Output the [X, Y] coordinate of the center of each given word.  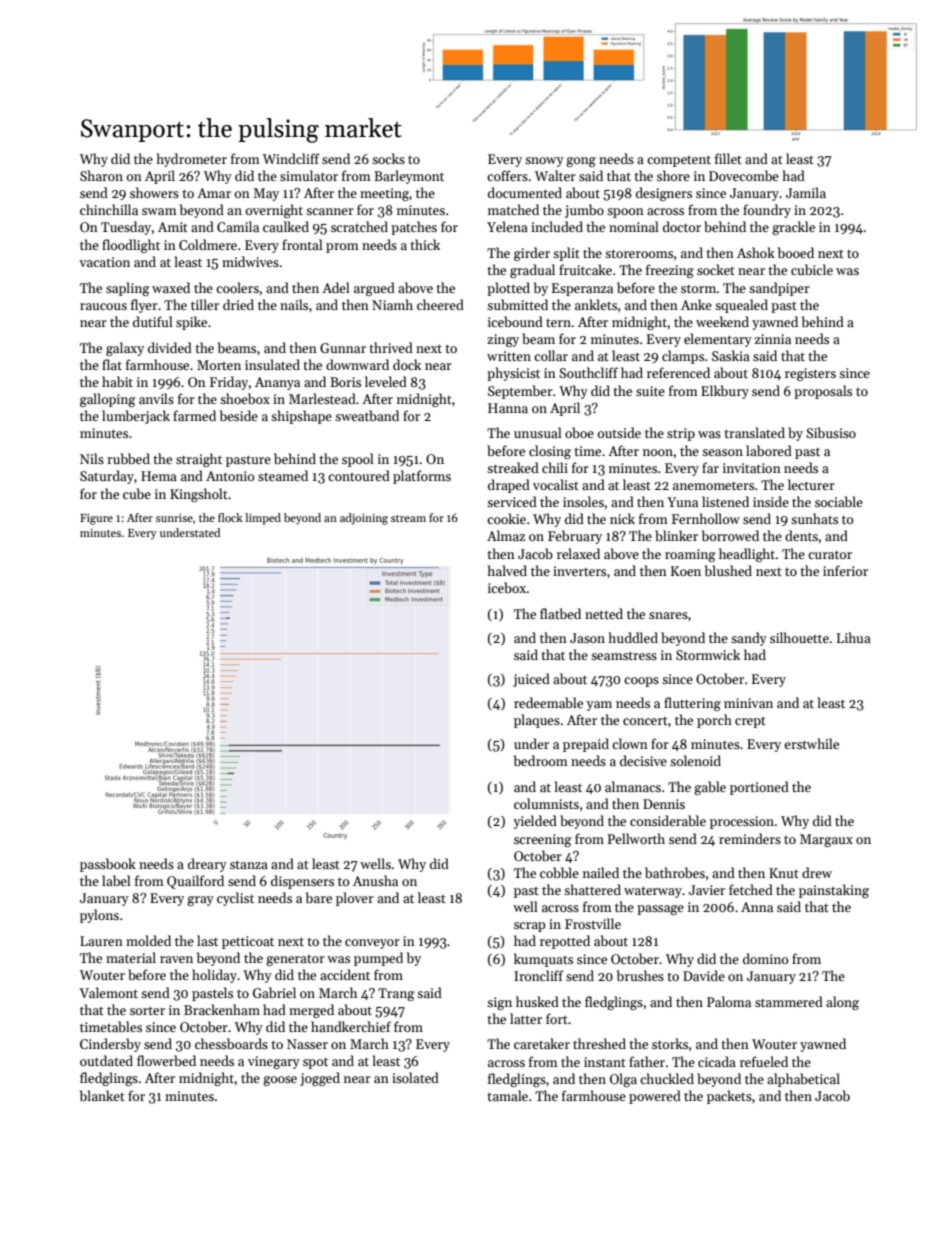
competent [679, 161]
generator [295, 960]
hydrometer [192, 160]
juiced [531, 680]
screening [543, 840]
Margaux [826, 840]
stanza [249, 864]
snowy [544, 162]
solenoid [695, 760]
